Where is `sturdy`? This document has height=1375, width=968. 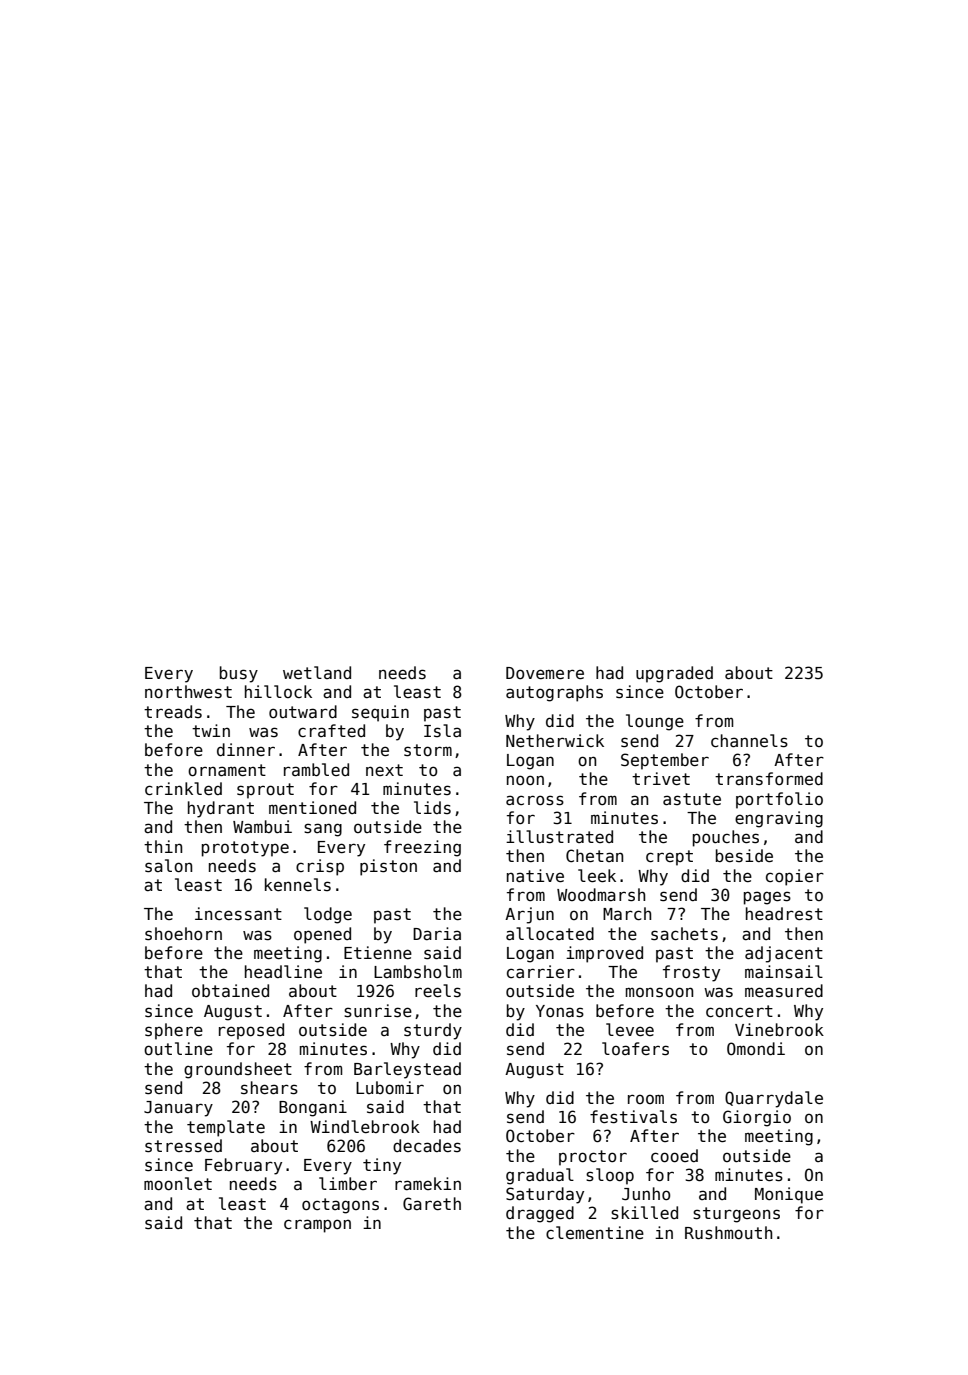
sturdy is located at coordinates (433, 1031).
